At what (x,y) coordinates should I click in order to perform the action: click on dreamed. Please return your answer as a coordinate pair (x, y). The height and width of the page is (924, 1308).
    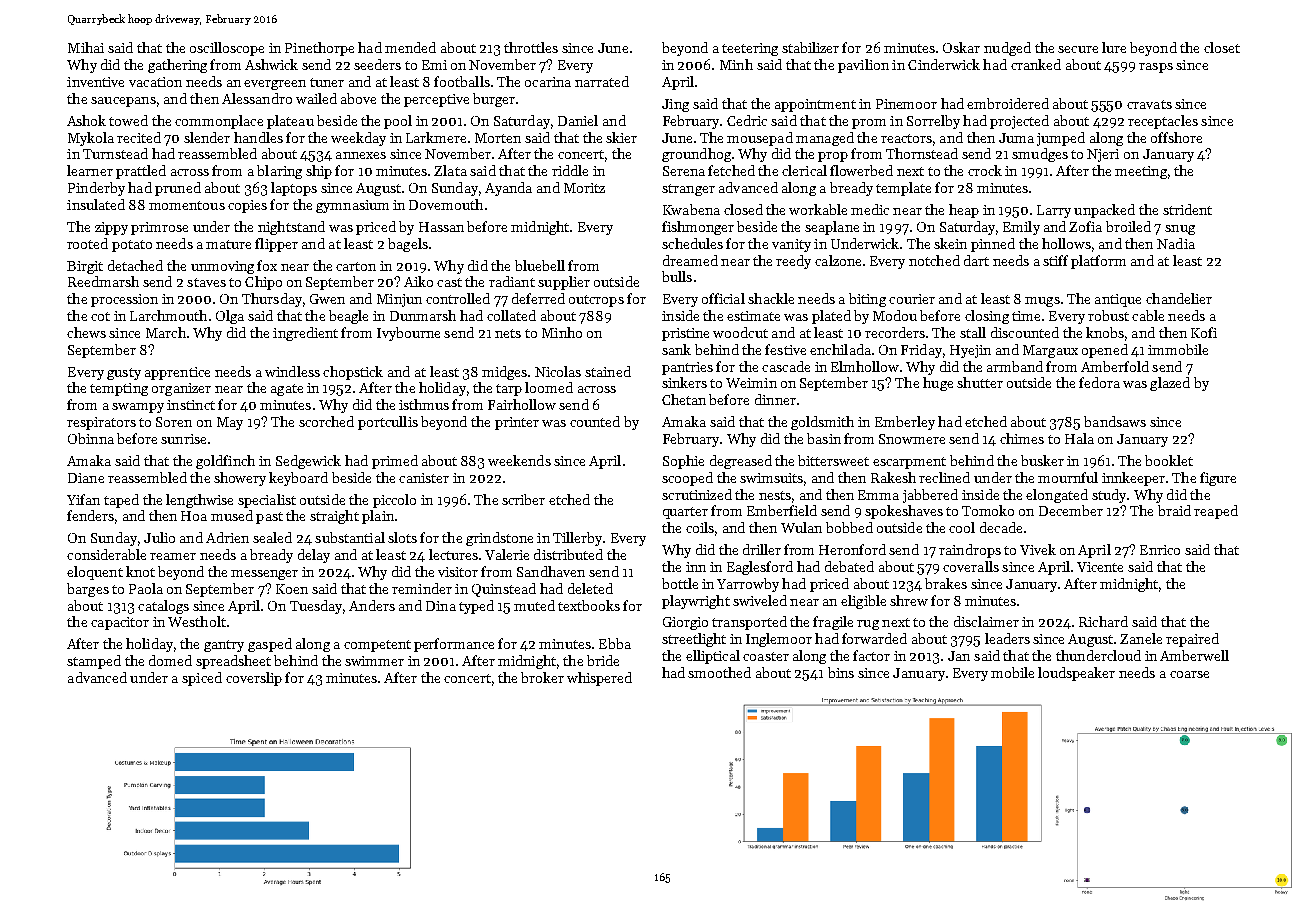
    Looking at the image, I should click on (690, 260).
